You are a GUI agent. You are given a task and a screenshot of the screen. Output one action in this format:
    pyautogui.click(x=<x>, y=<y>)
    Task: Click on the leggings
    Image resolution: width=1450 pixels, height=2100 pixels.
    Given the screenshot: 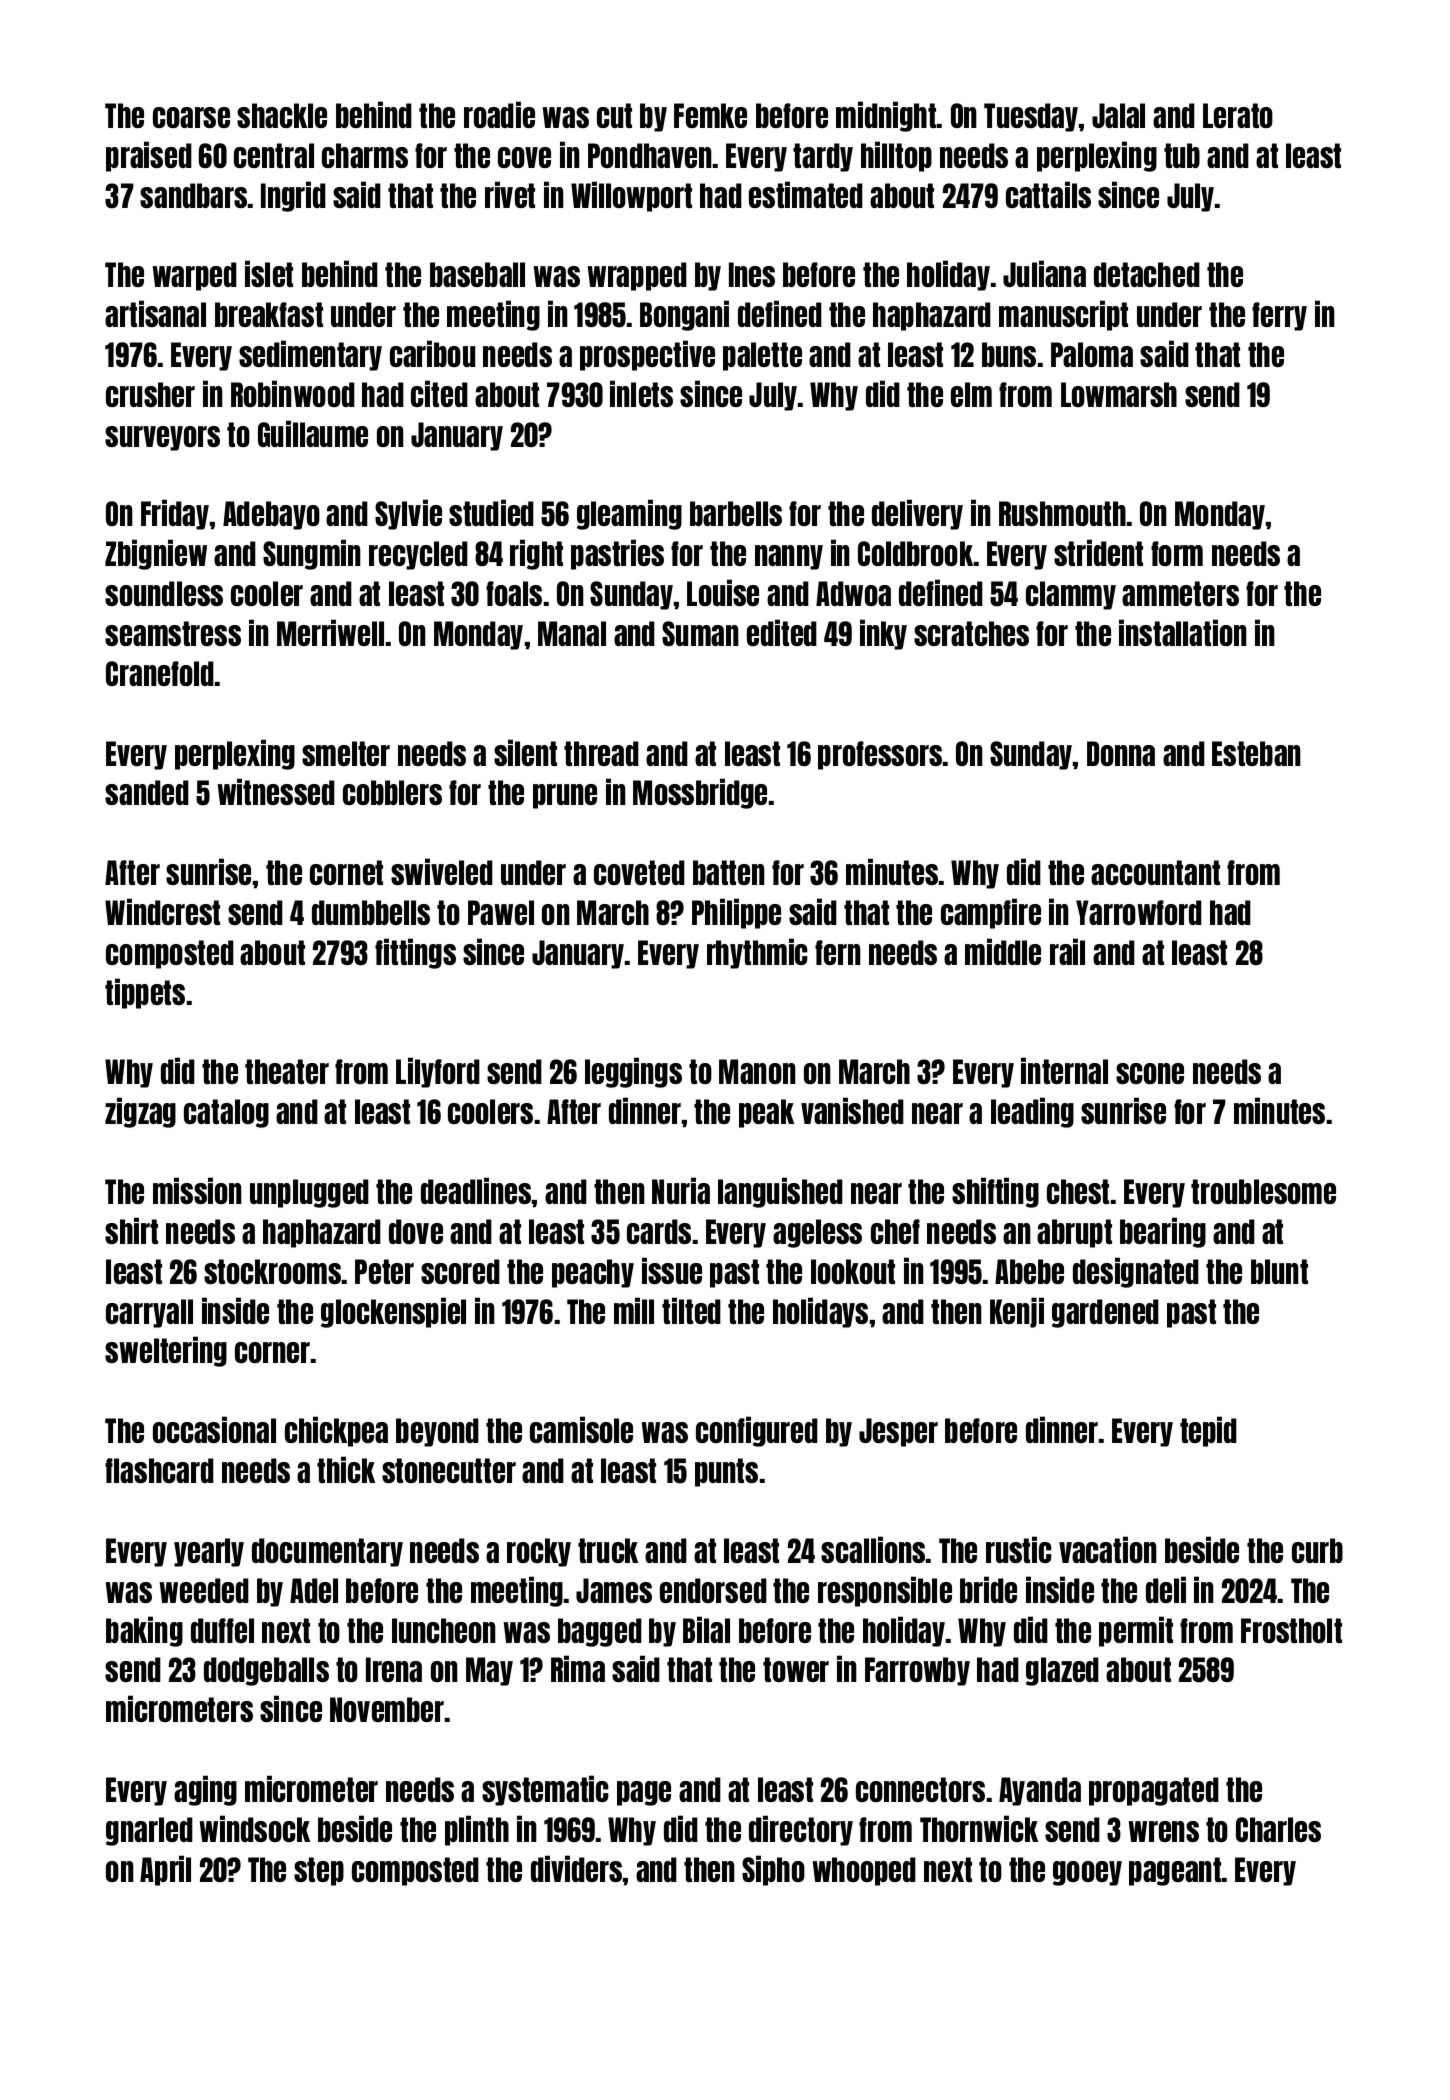 What is the action you would take?
    pyautogui.click(x=633, y=1072)
